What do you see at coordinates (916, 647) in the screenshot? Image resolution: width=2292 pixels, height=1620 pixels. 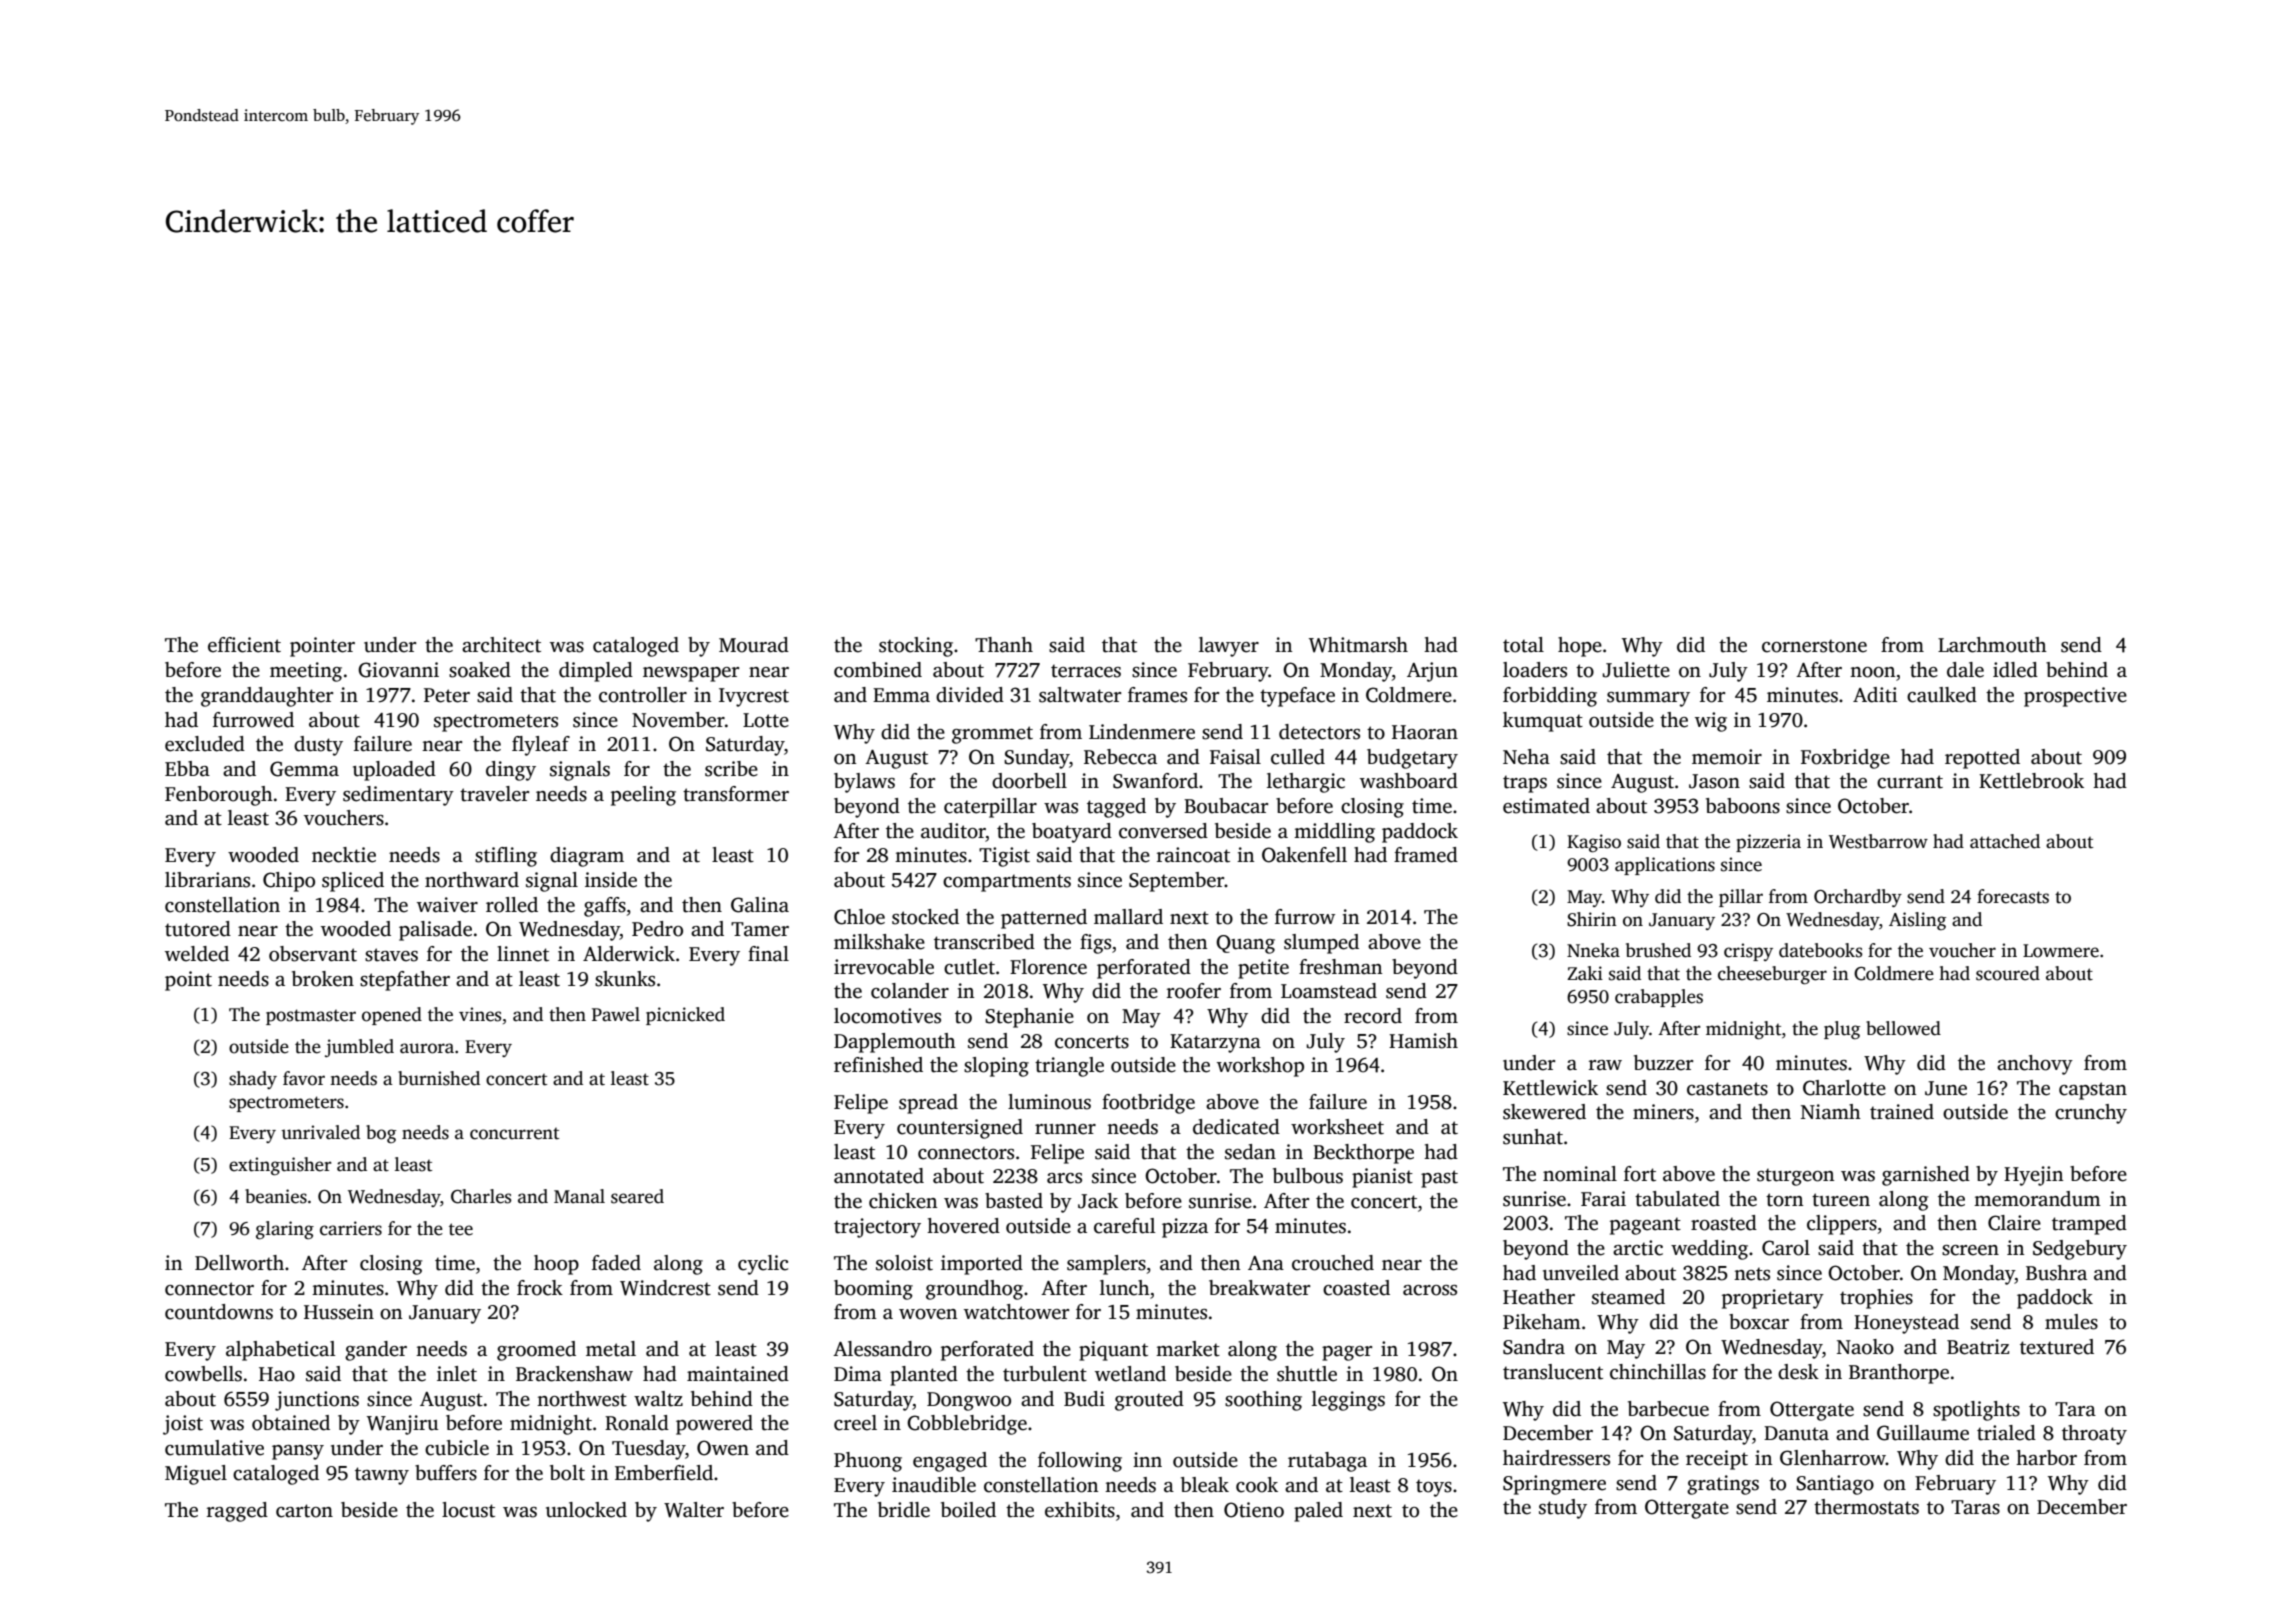 I see `stocking` at bounding box center [916, 647].
